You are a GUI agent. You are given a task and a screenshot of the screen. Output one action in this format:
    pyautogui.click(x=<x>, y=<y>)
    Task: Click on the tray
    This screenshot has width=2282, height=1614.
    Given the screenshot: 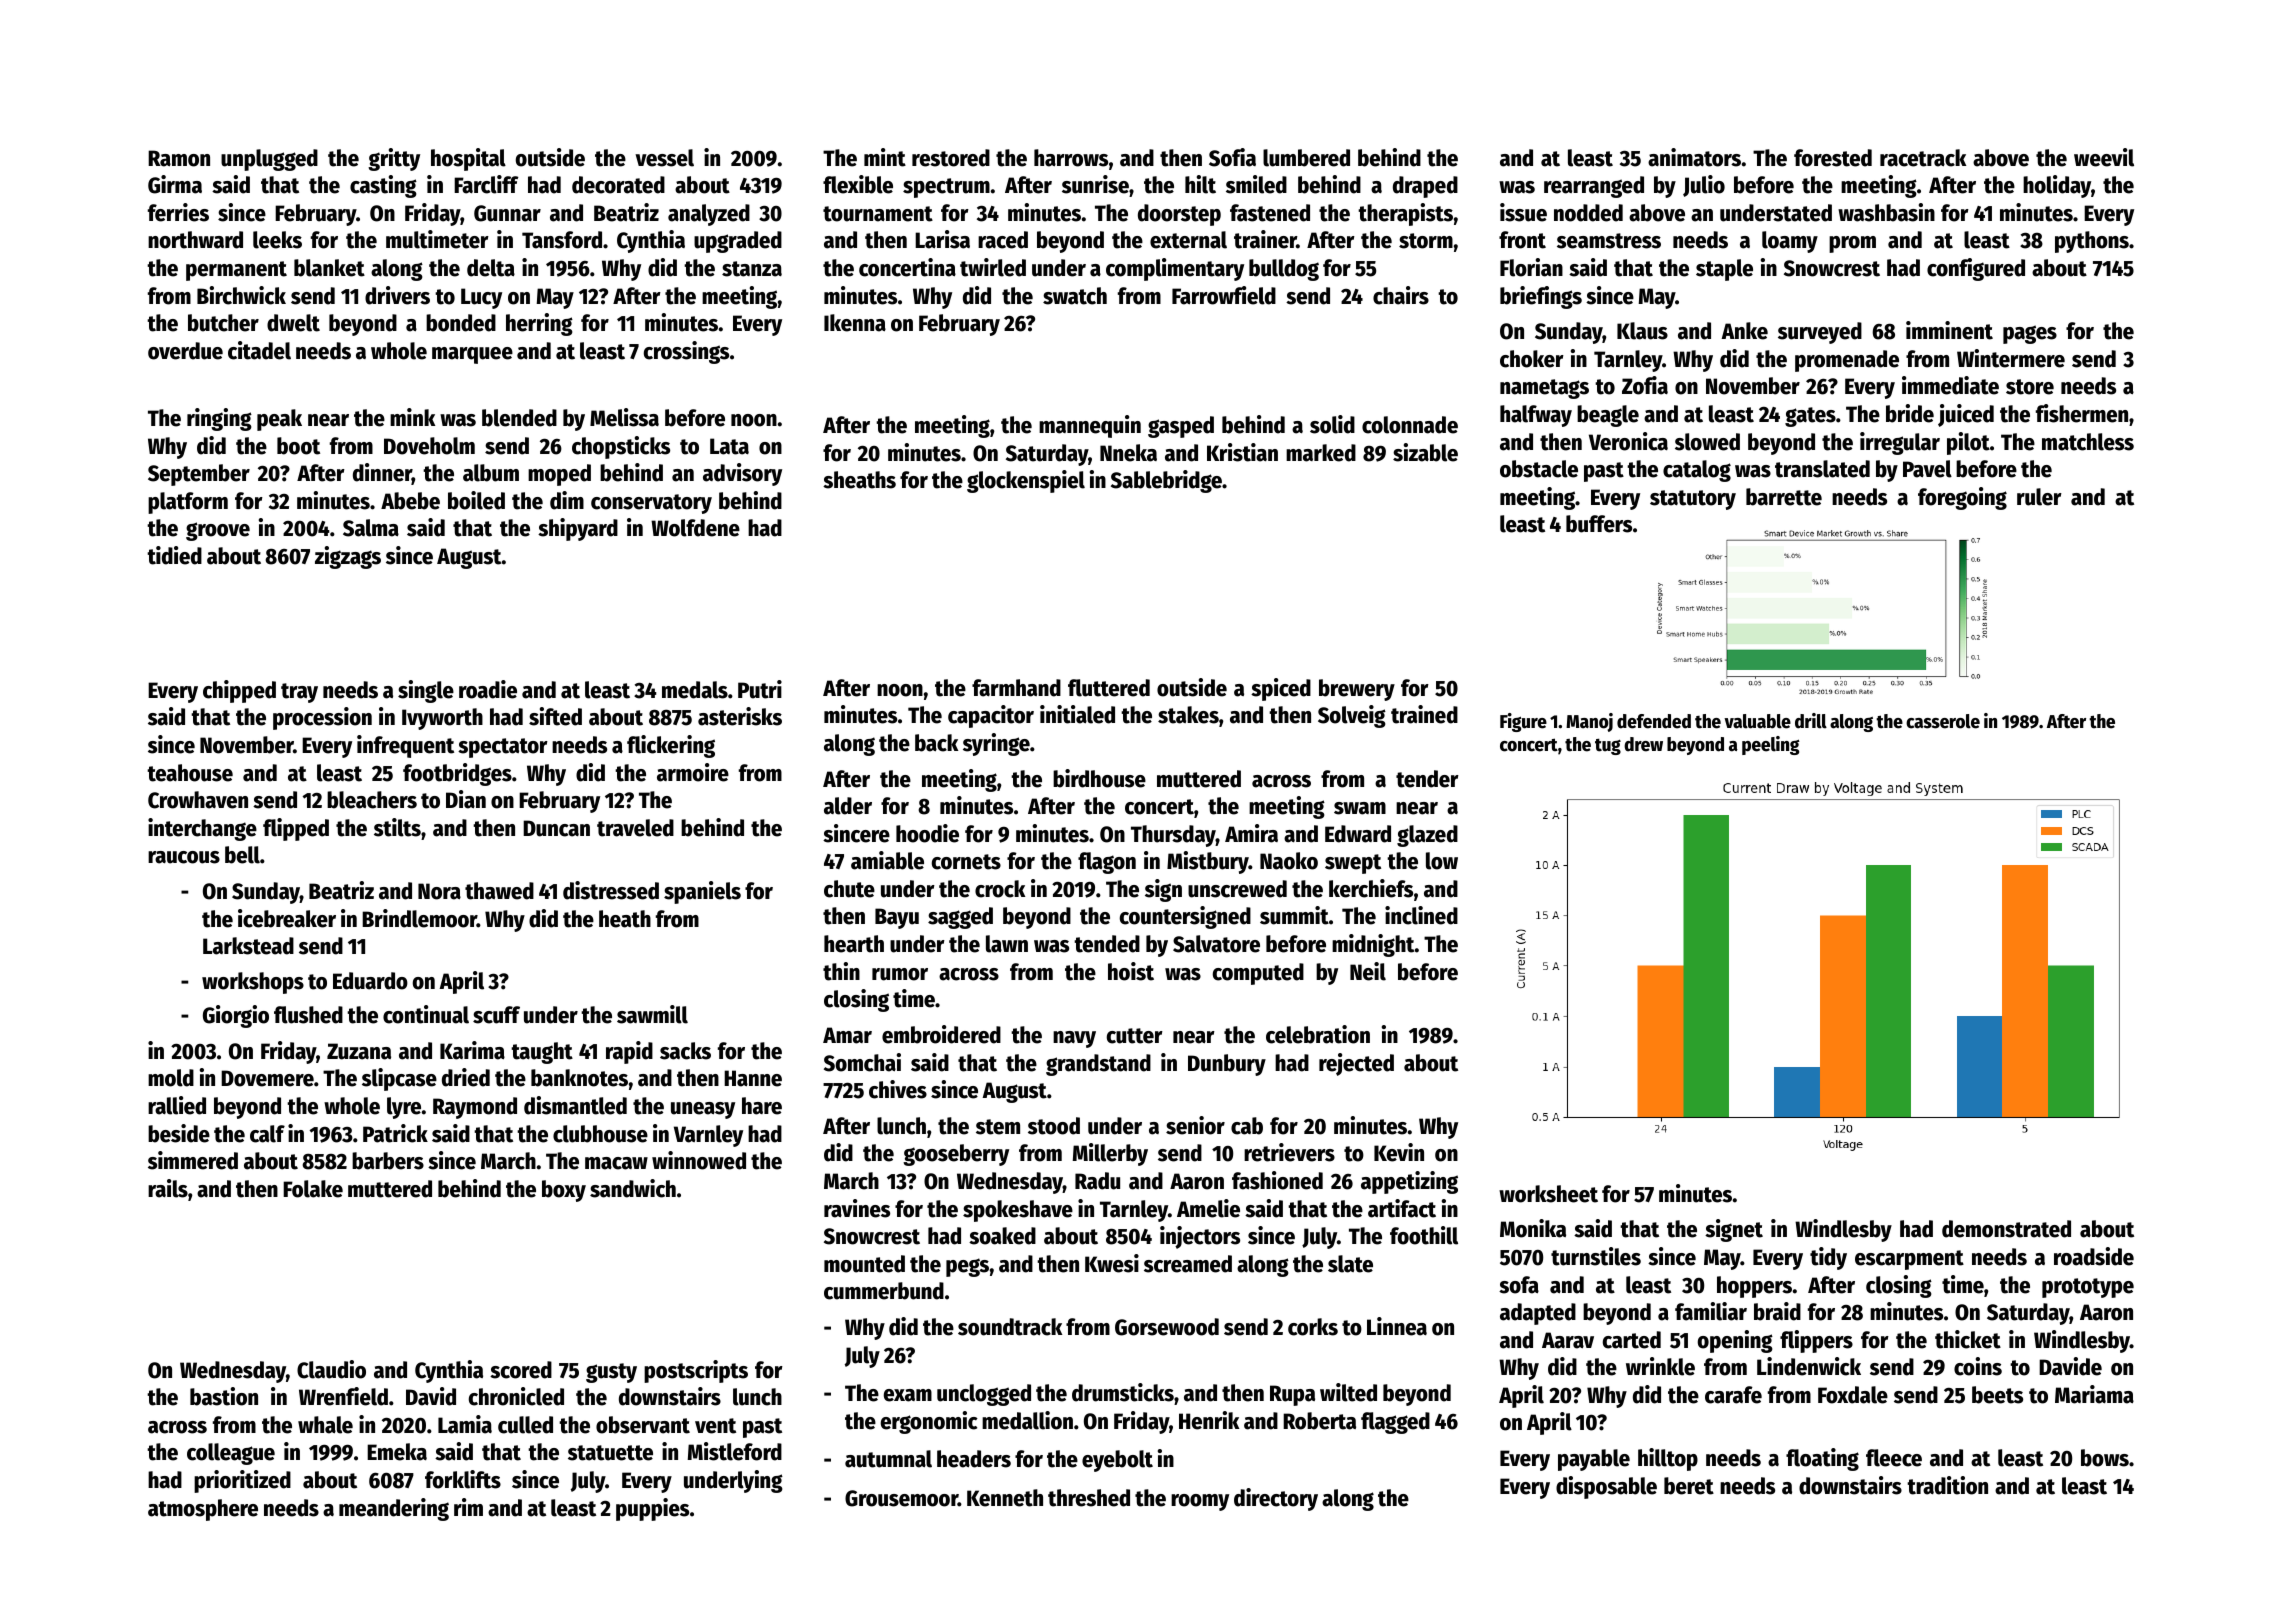 What is the action you would take?
    pyautogui.click(x=299, y=693)
